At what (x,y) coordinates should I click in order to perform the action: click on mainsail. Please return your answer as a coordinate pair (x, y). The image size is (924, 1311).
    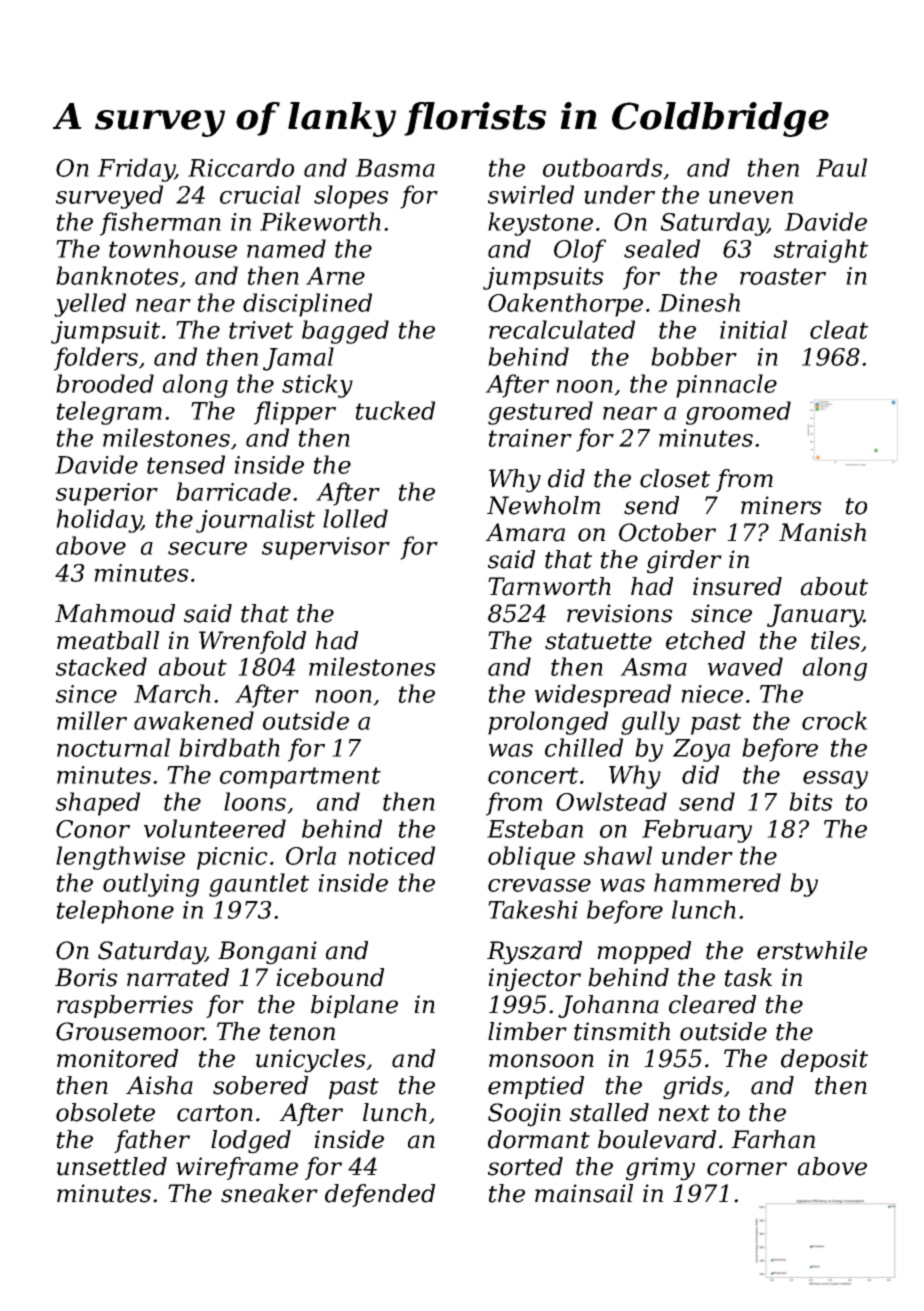
    Looking at the image, I should click on (584, 1193).
